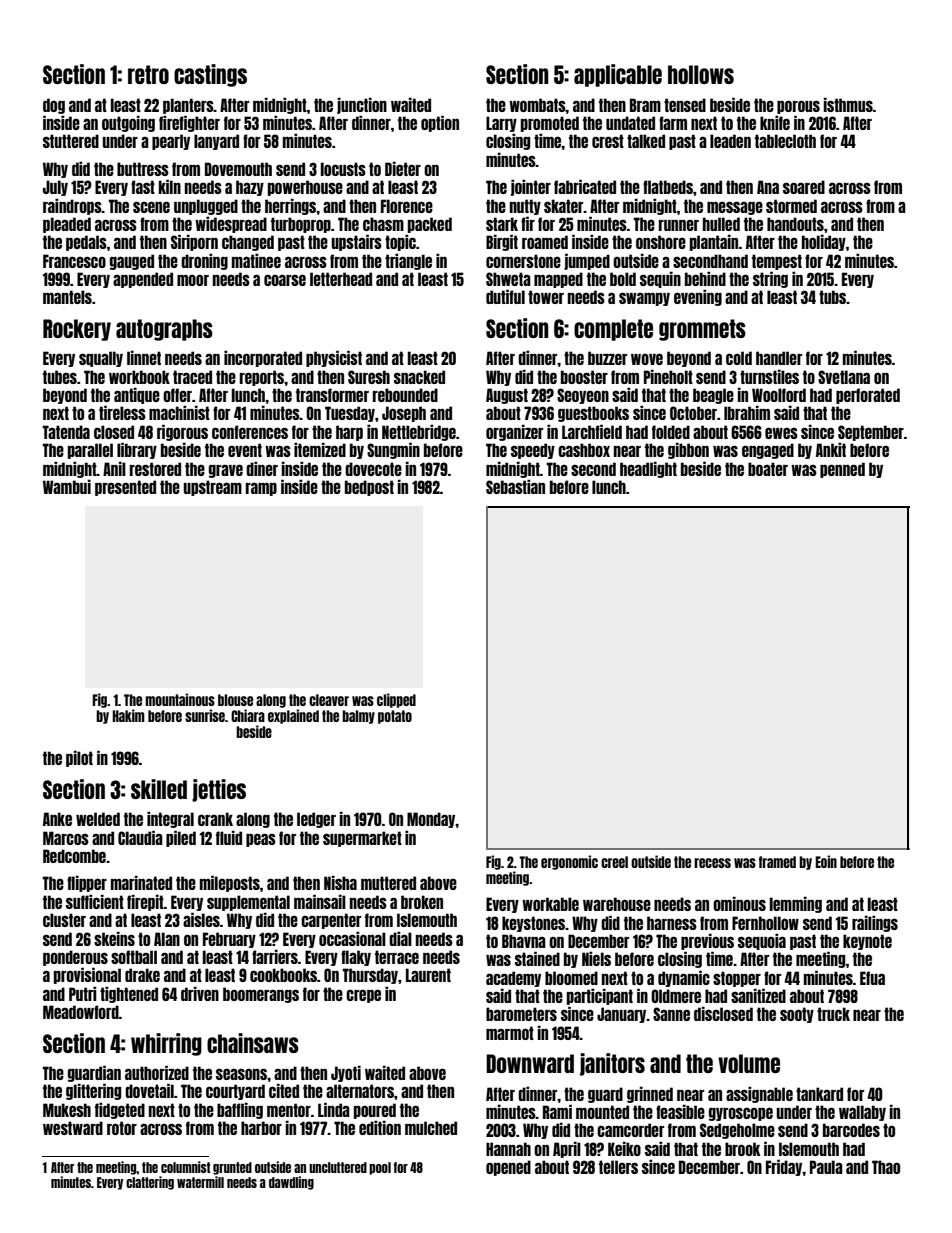  I want to click on ominous, so click(739, 903).
